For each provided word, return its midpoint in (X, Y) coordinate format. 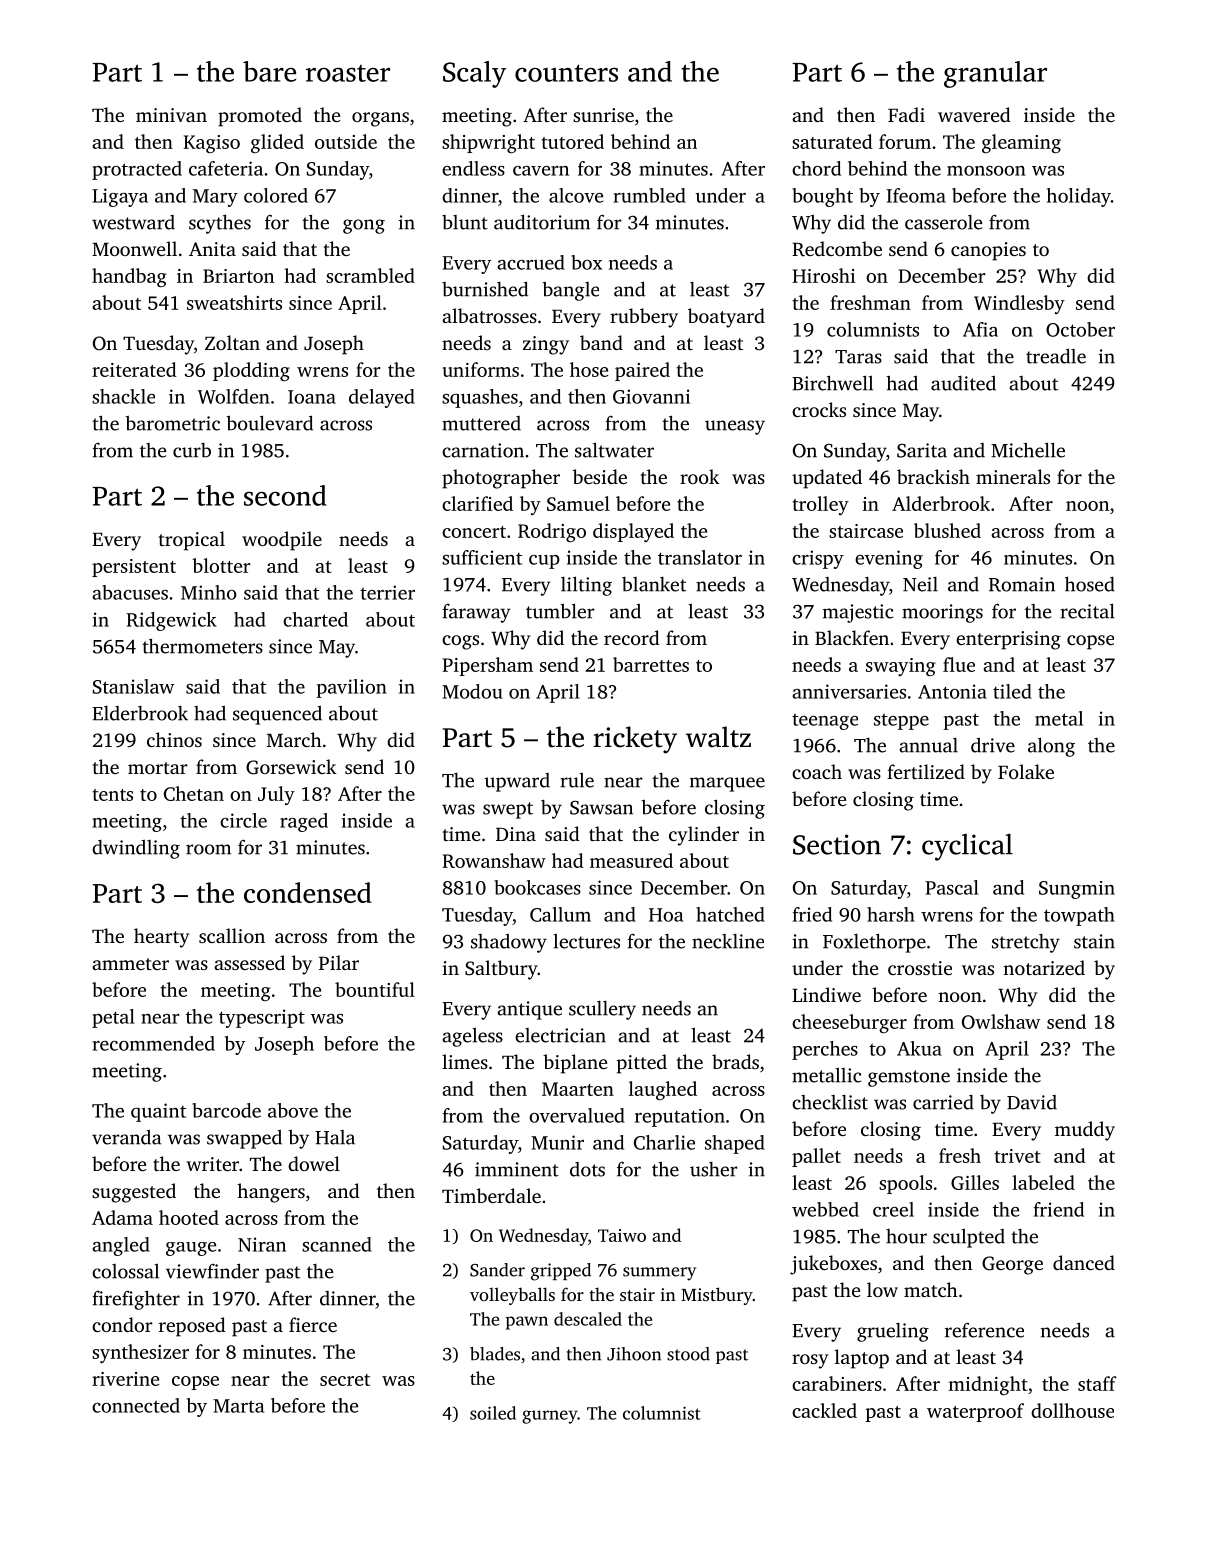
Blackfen (852, 637)
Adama (122, 1217)
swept (508, 810)
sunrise (603, 115)
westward (133, 222)
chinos (174, 739)
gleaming (1021, 143)
